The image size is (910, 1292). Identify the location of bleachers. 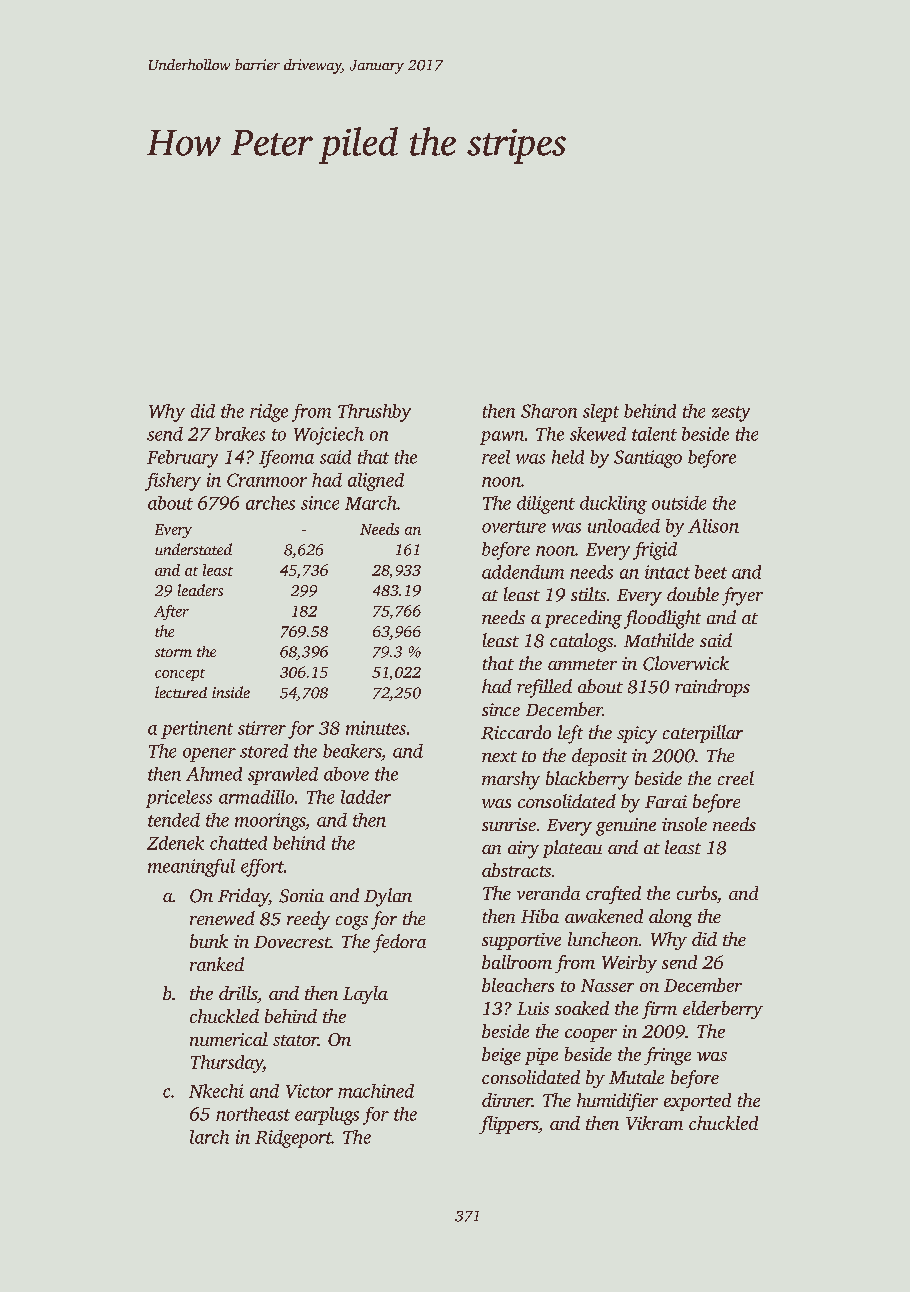
(518, 985).
